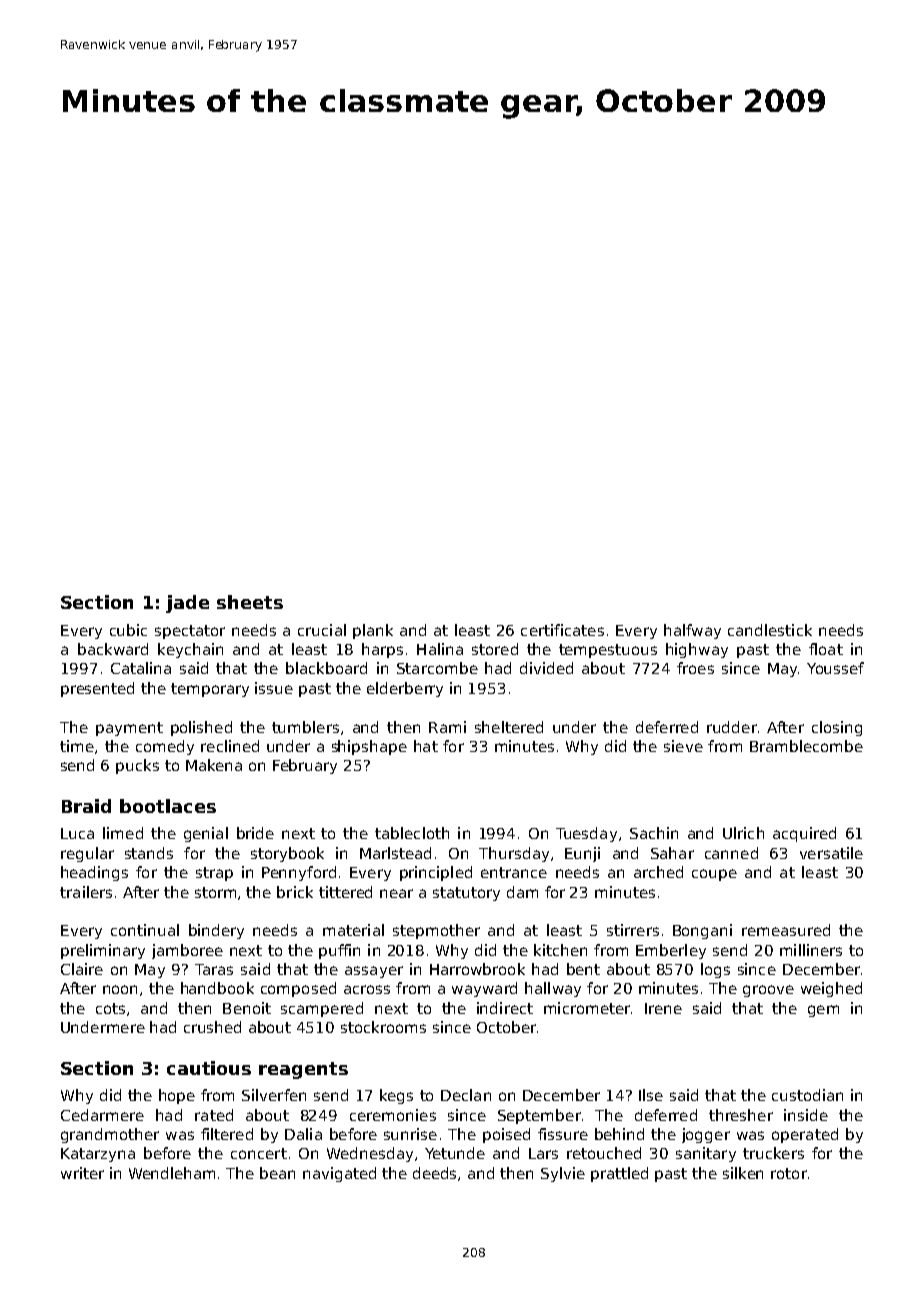  I want to click on cautious, so click(209, 1068).
